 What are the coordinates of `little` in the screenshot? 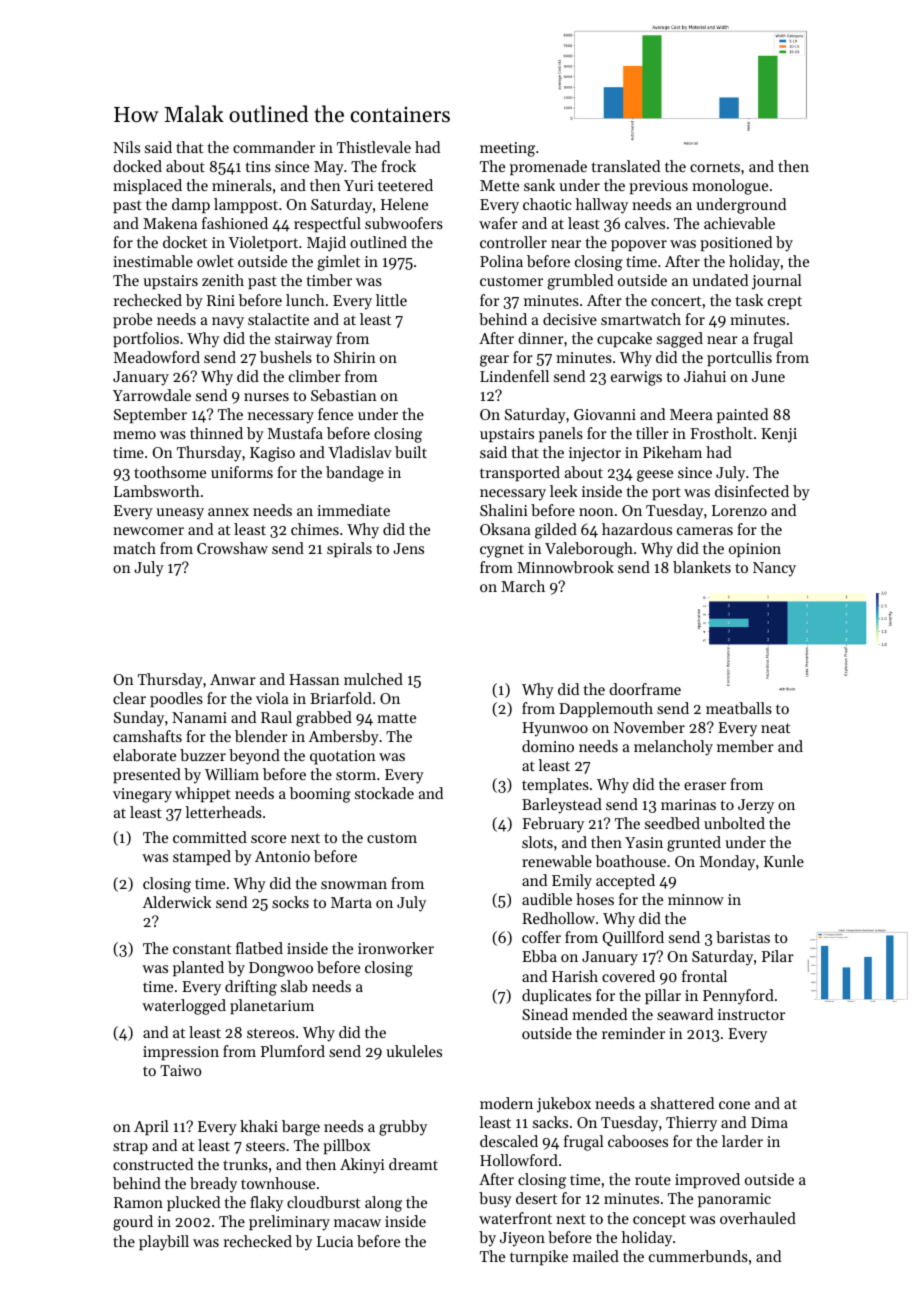 It's located at (391, 300).
